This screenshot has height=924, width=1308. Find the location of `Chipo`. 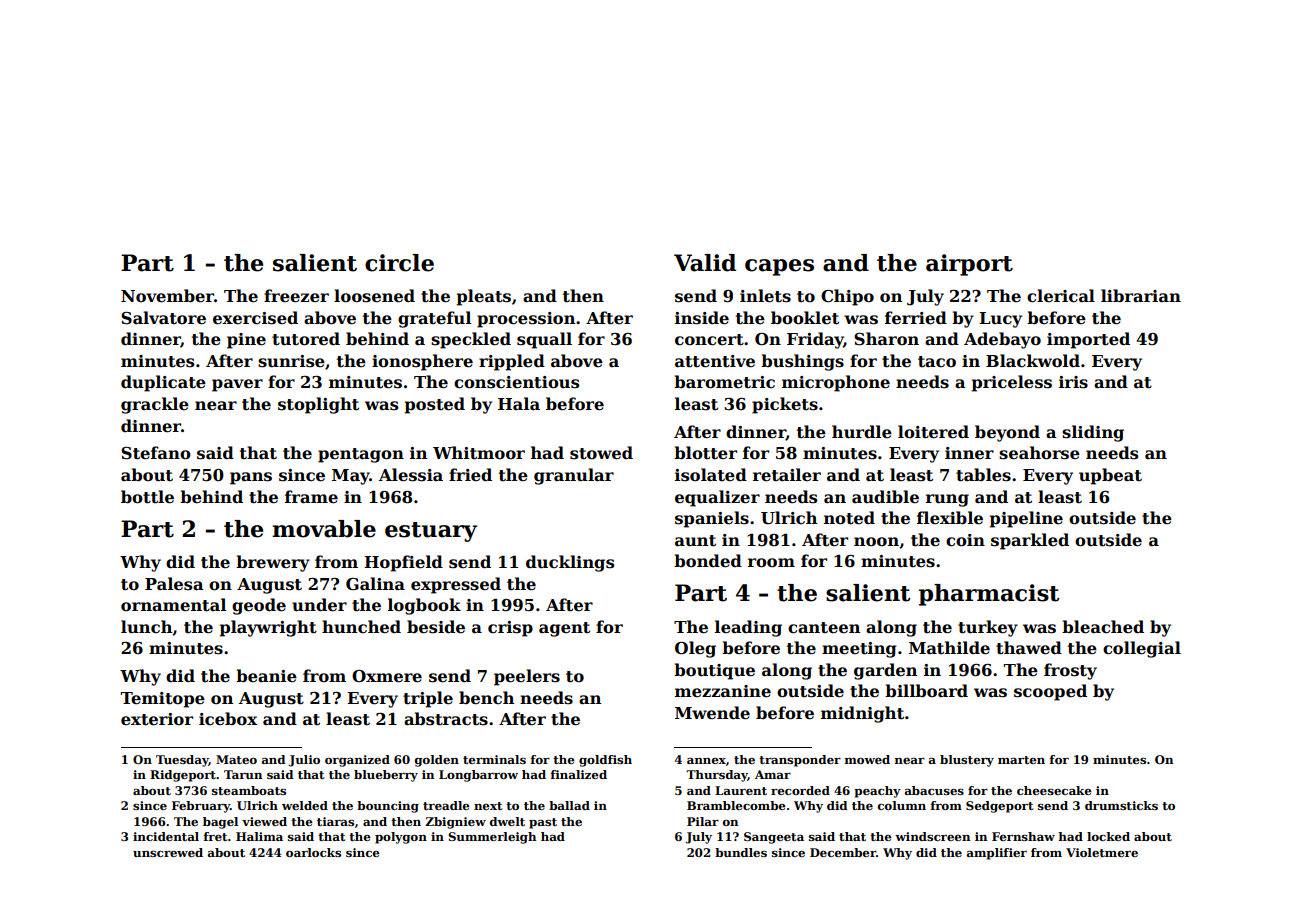

Chipo is located at coordinates (847, 297).
